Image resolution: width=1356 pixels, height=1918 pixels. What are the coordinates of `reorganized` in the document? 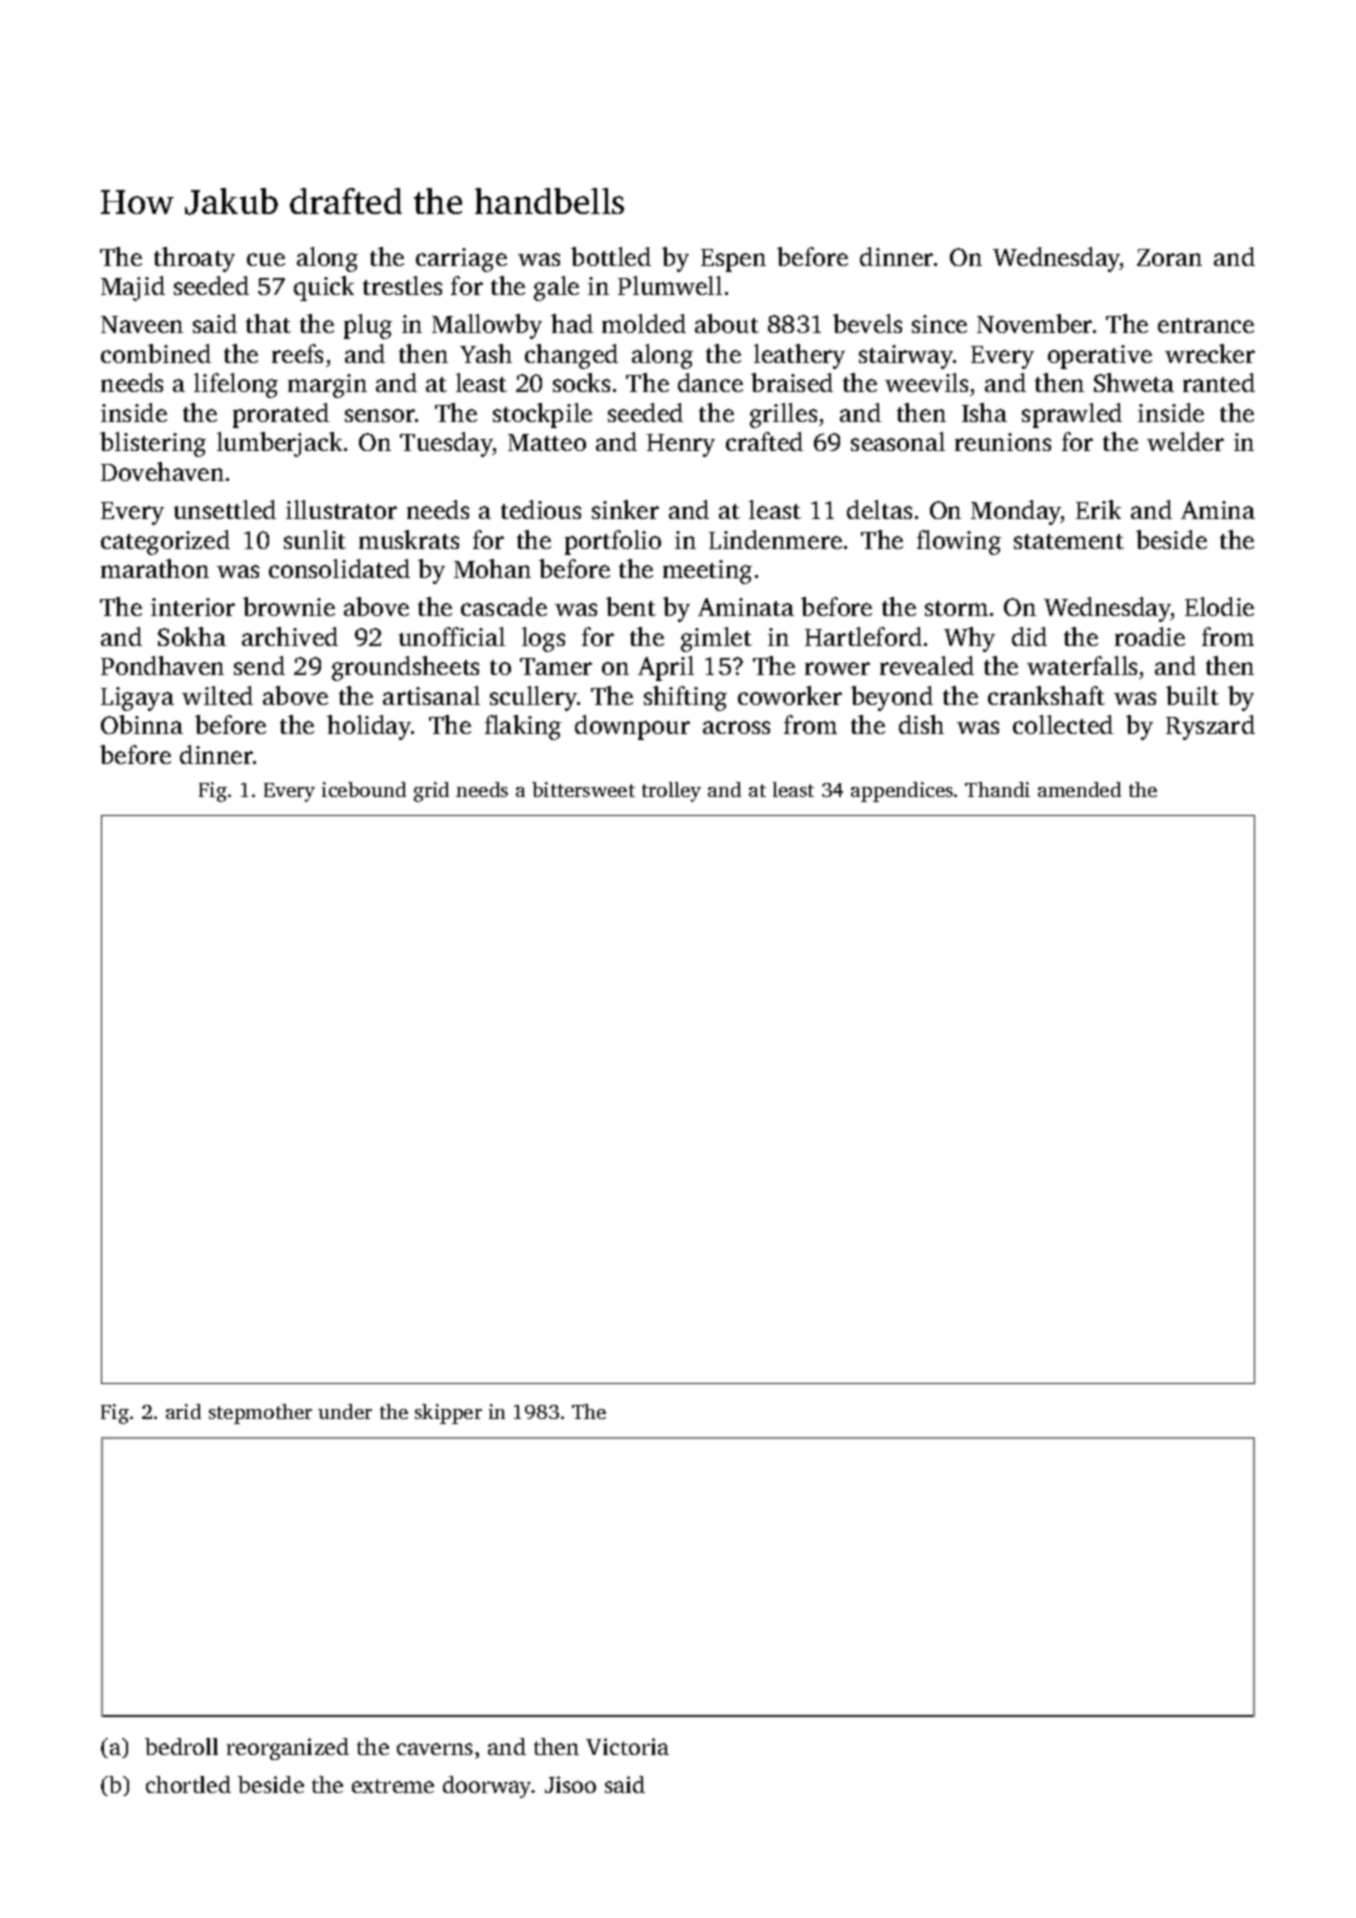 It's located at (288, 1749).
